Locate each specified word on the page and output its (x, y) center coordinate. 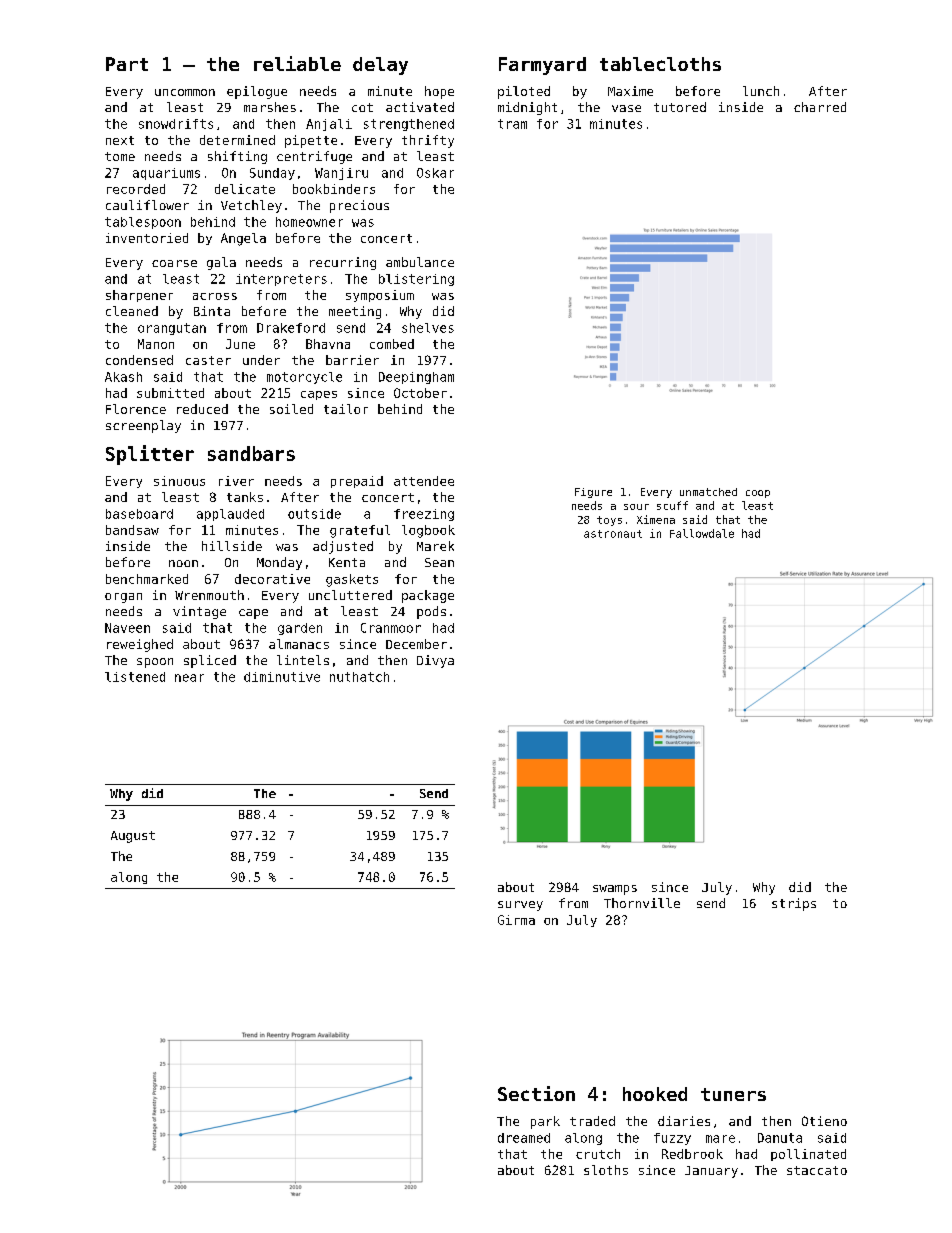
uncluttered (350, 595)
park (545, 1122)
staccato (817, 1170)
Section (536, 1093)
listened (135, 677)
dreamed (524, 1138)
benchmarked (147, 579)
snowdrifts (176, 124)
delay (380, 66)
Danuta (780, 1138)
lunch (761, 91)
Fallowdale (702, 533)
